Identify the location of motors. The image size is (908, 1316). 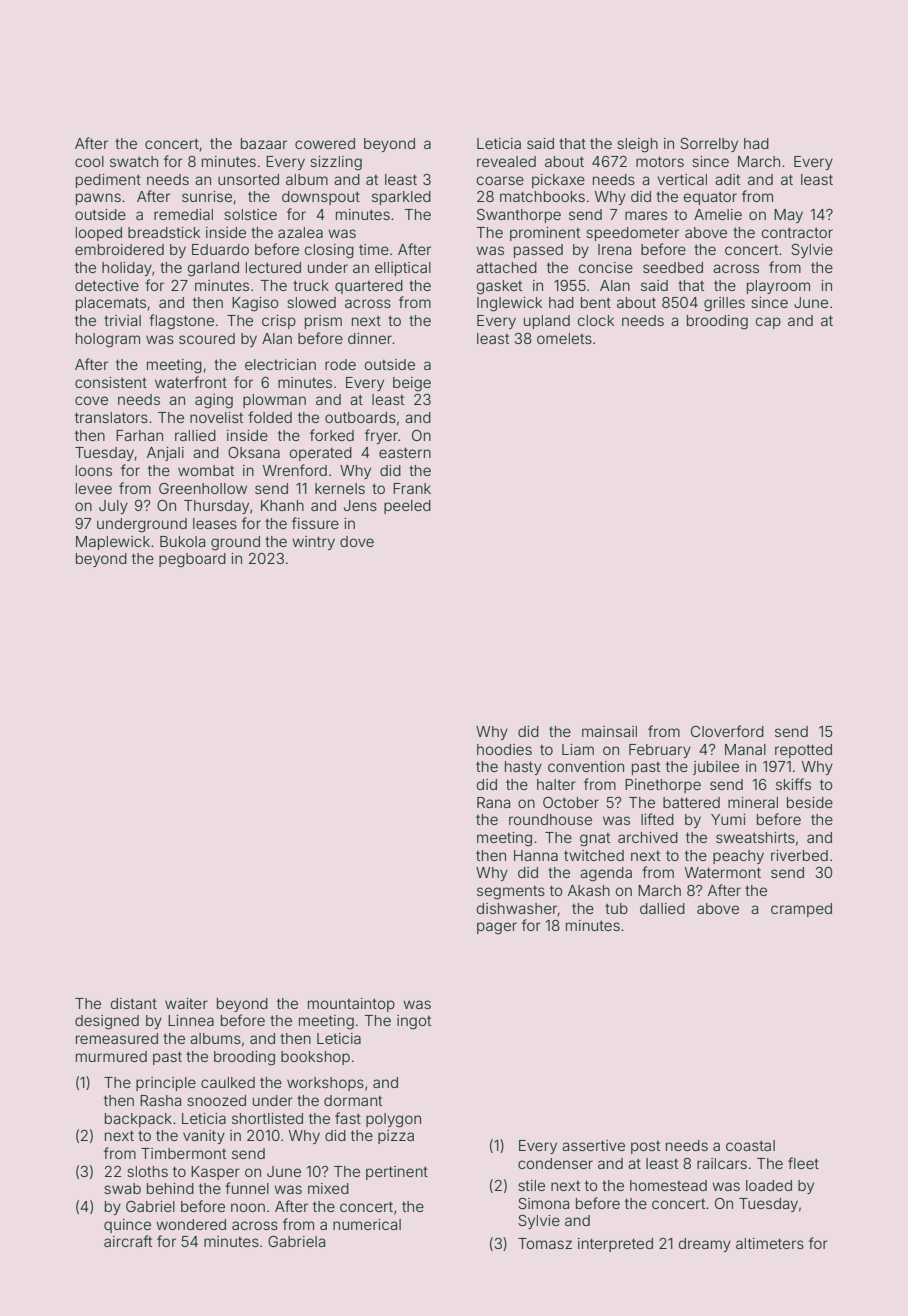
(660, 161).
